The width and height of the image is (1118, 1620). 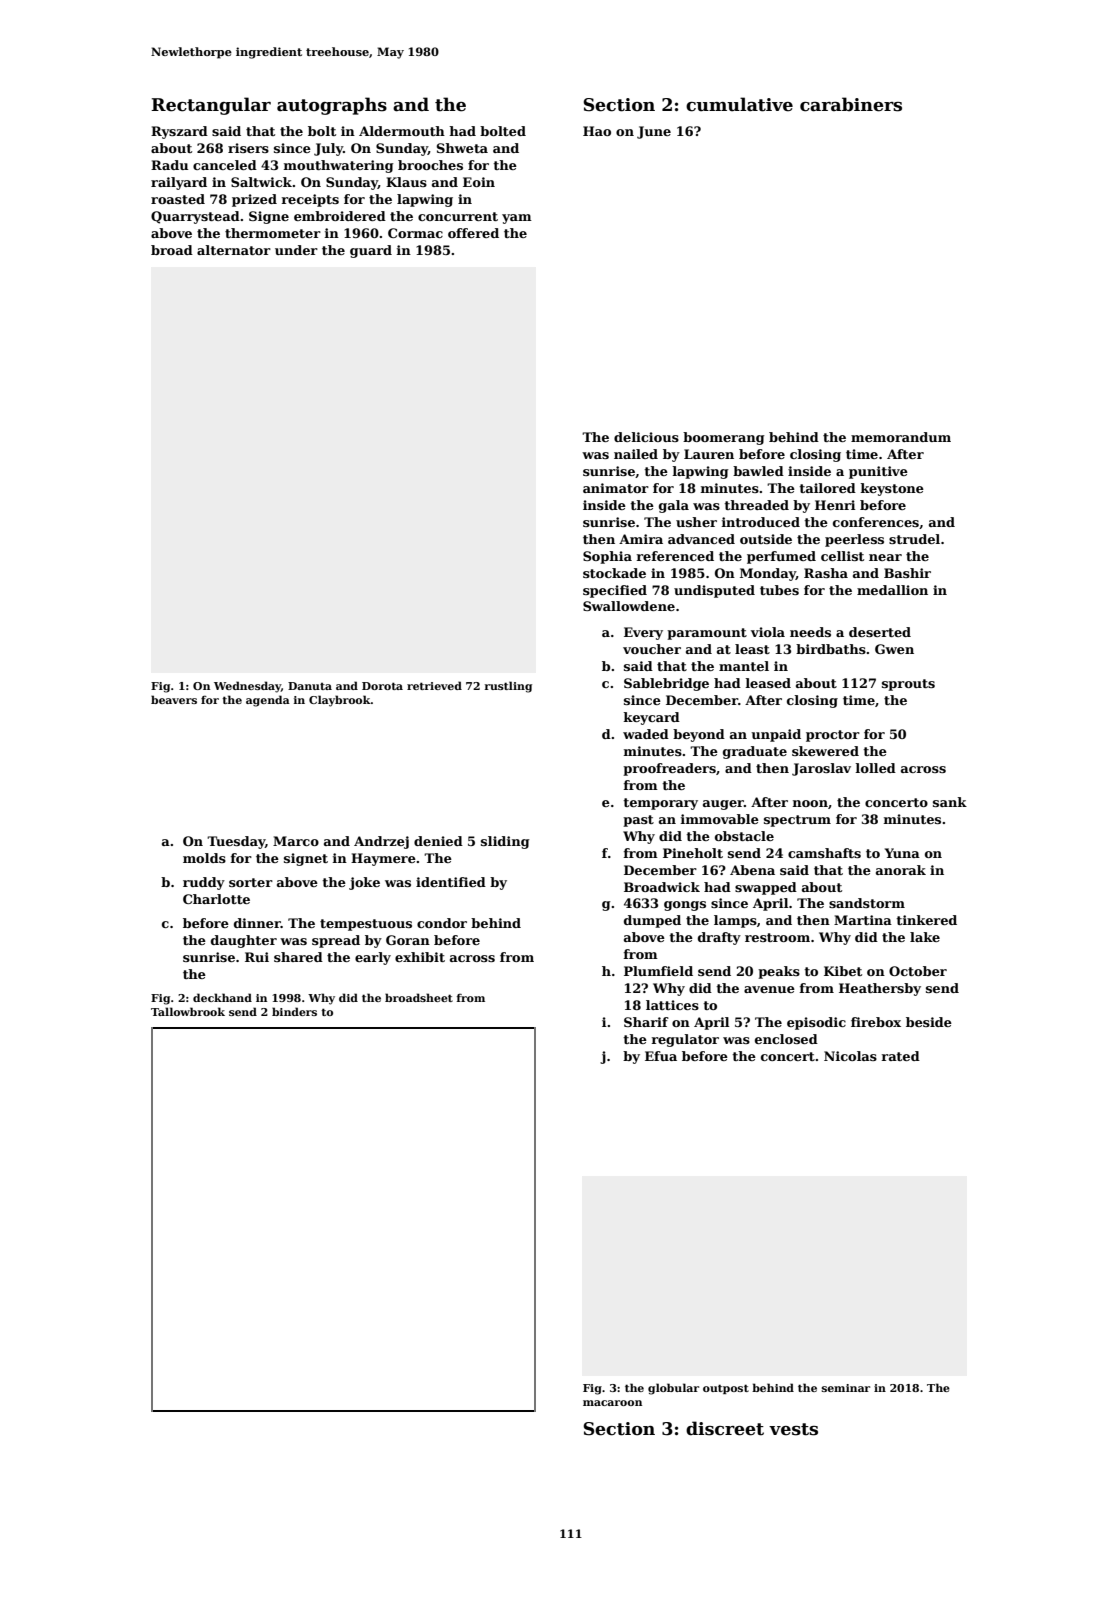 I want to click on carabiners, so click(x=851, y=104).
